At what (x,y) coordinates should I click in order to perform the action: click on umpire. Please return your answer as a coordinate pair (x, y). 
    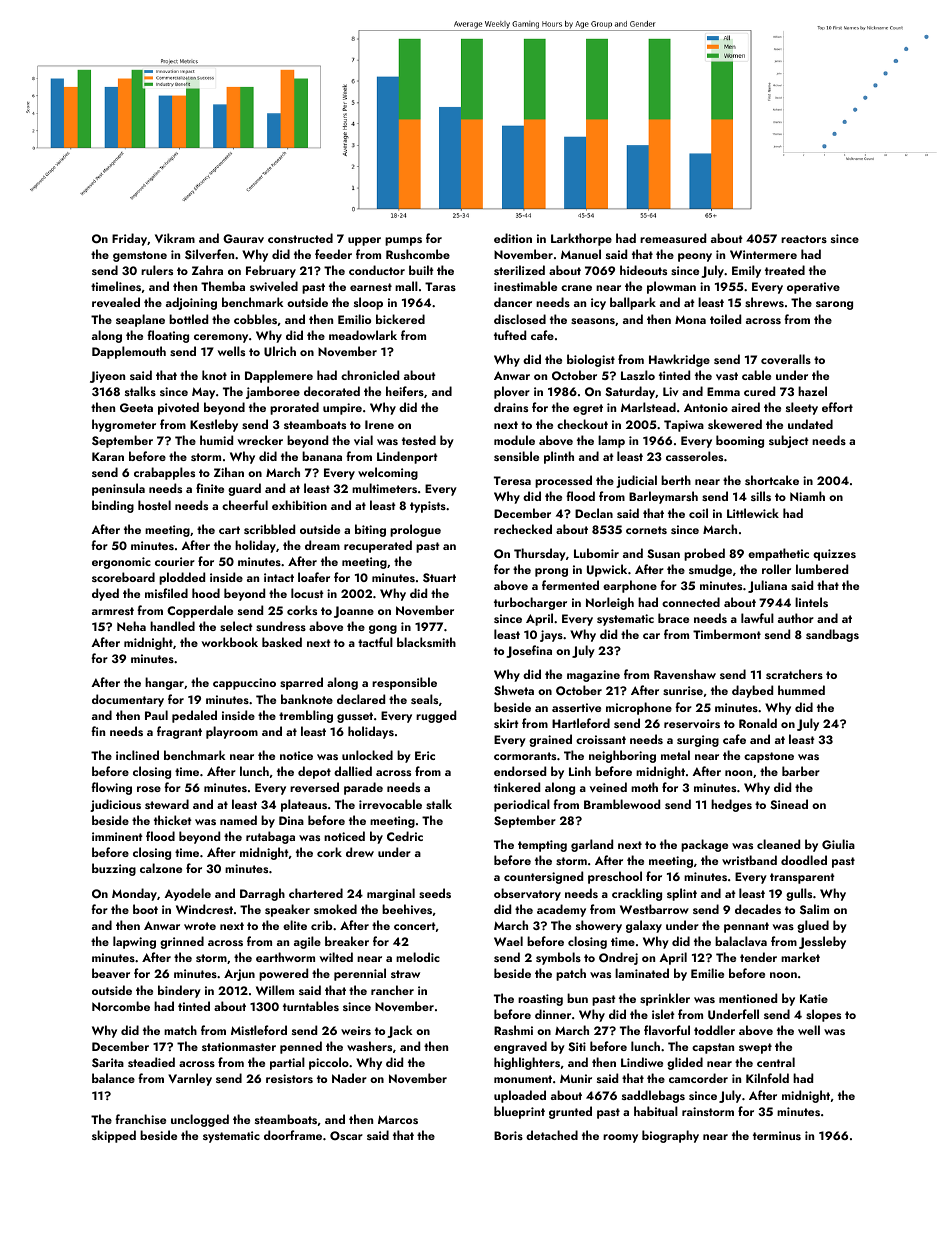
    Looking at the image, I should click on (342, 409).
